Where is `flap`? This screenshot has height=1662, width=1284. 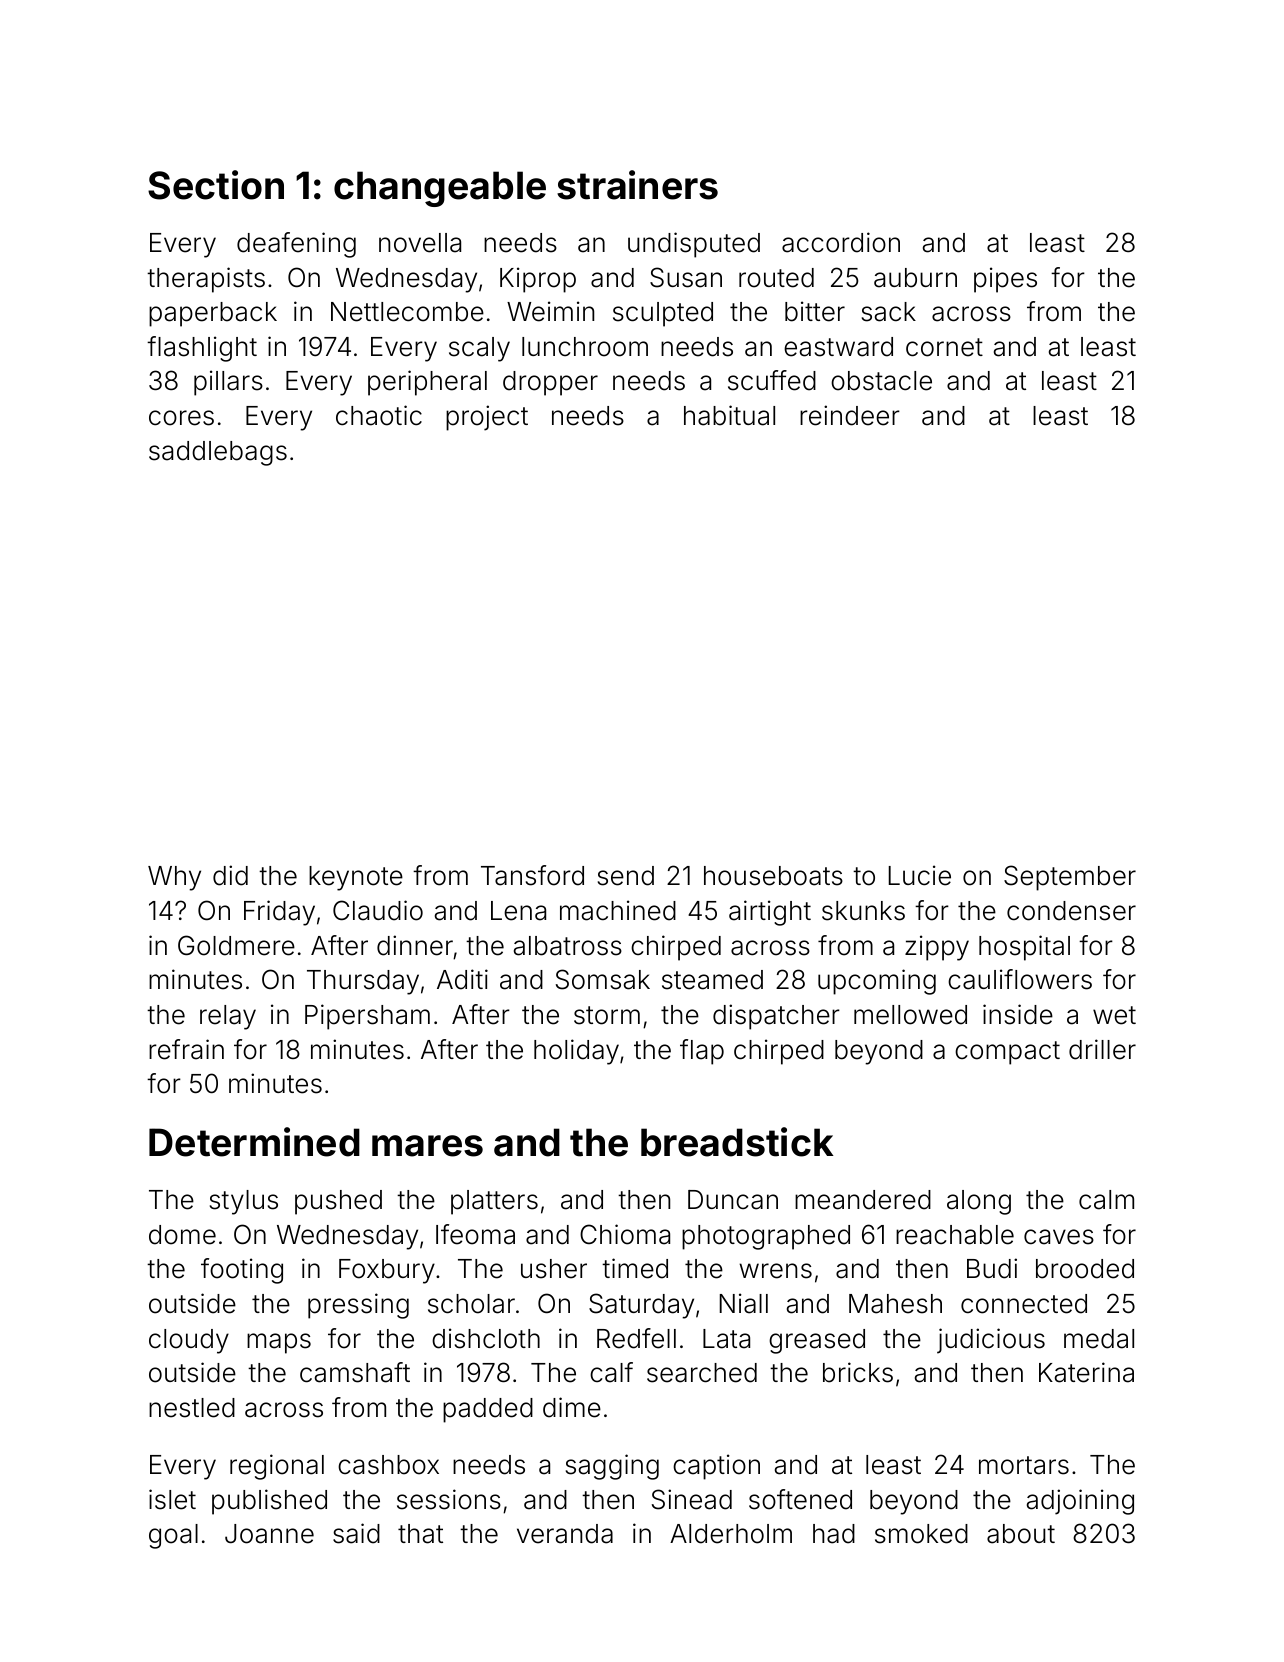
flap is located at coordinates (702, 1052).
